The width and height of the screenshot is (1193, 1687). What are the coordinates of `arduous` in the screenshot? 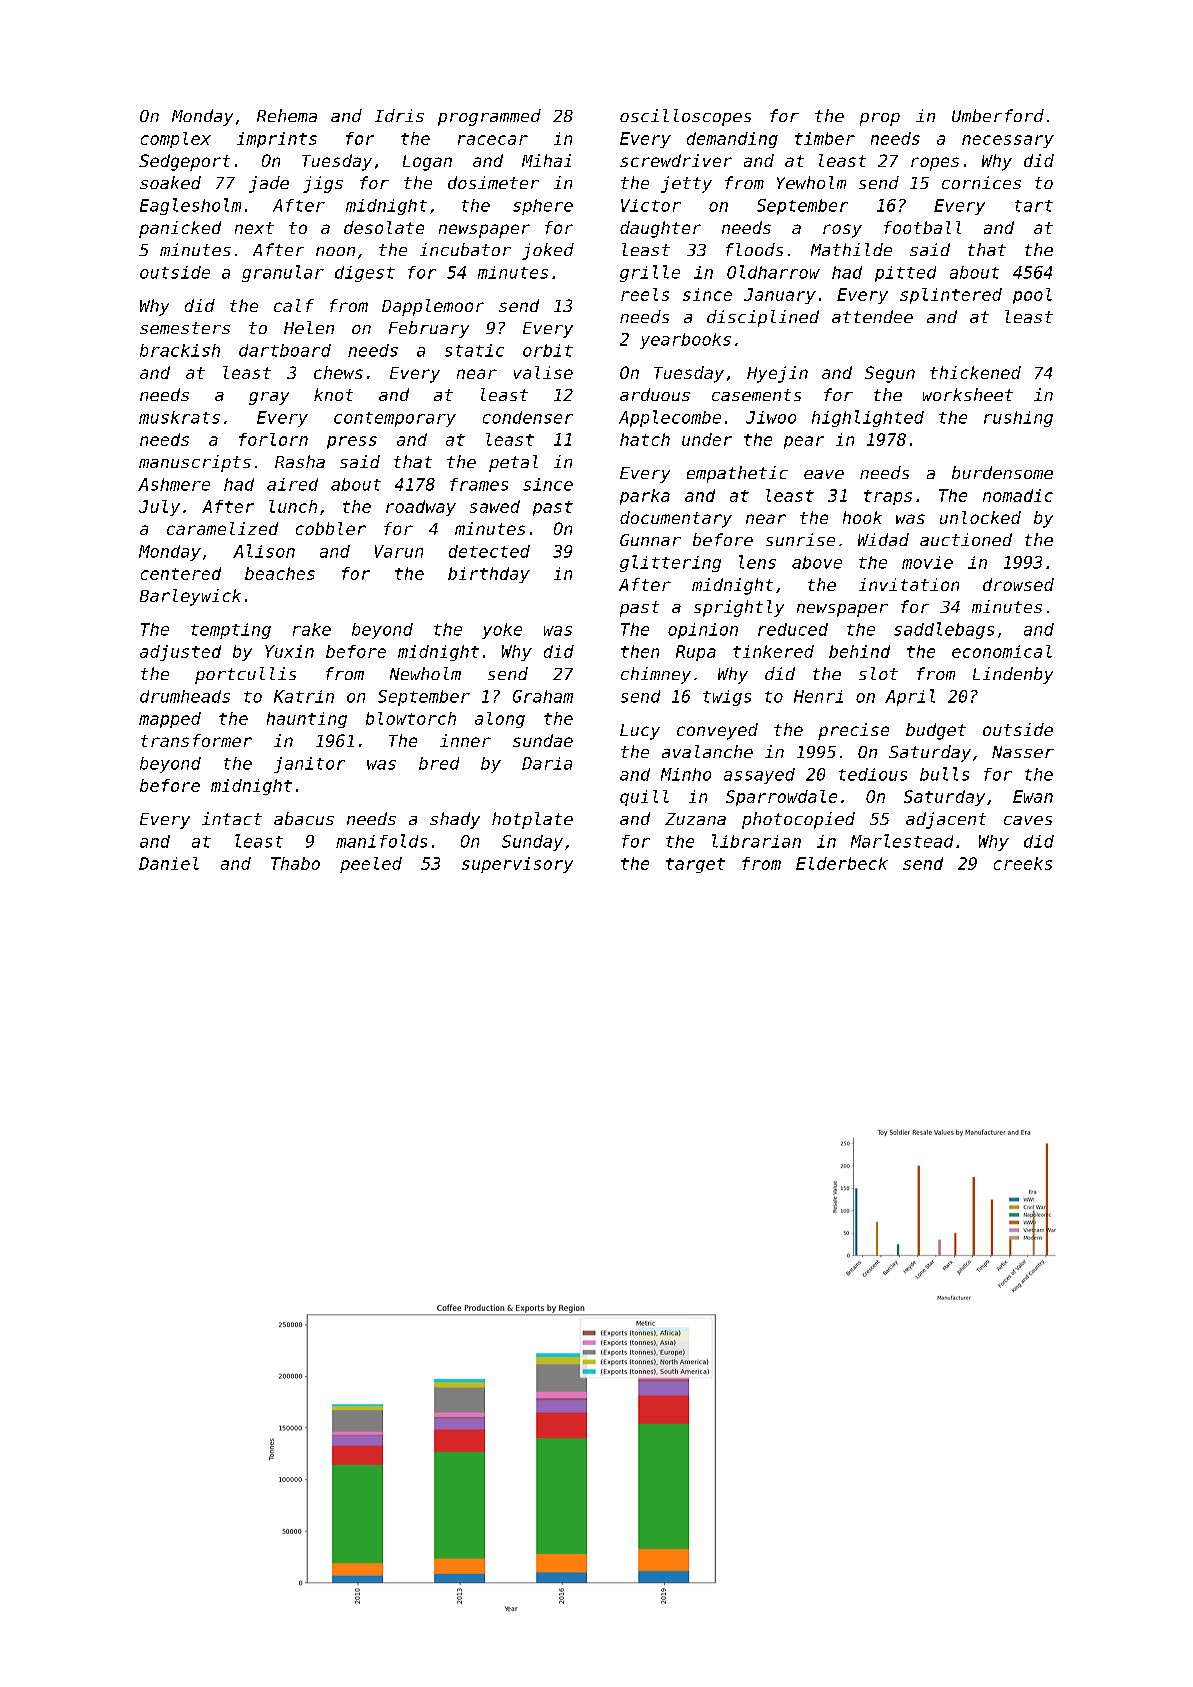 It's located at (655, 394).
